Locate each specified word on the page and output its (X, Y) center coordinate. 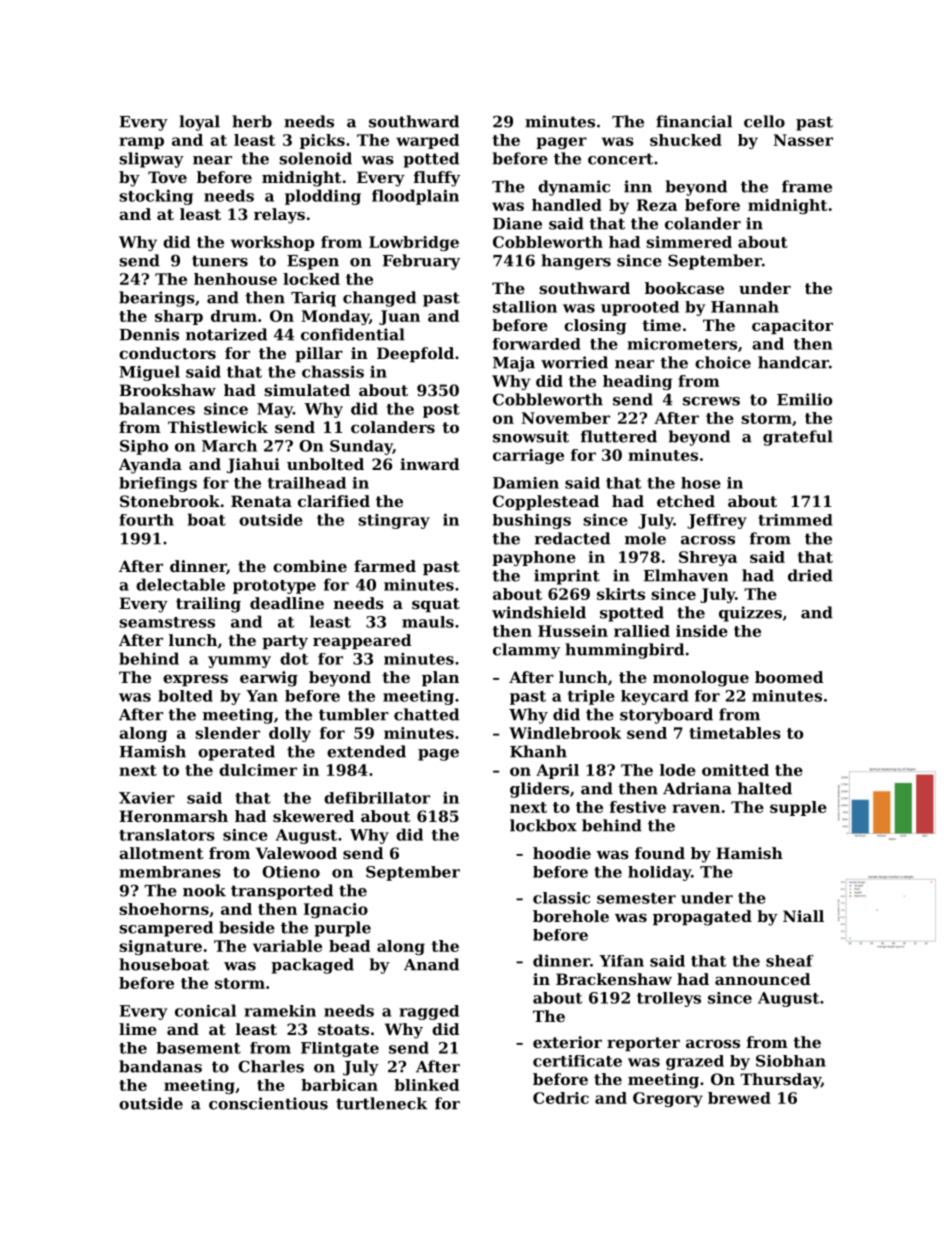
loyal (199, 123)
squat (436, 605)
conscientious (268, 1103)
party (285, 642)
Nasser (803, 140)
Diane (517, 223)
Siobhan (791, 1061)
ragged (429, 1012)
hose (701, 483)
